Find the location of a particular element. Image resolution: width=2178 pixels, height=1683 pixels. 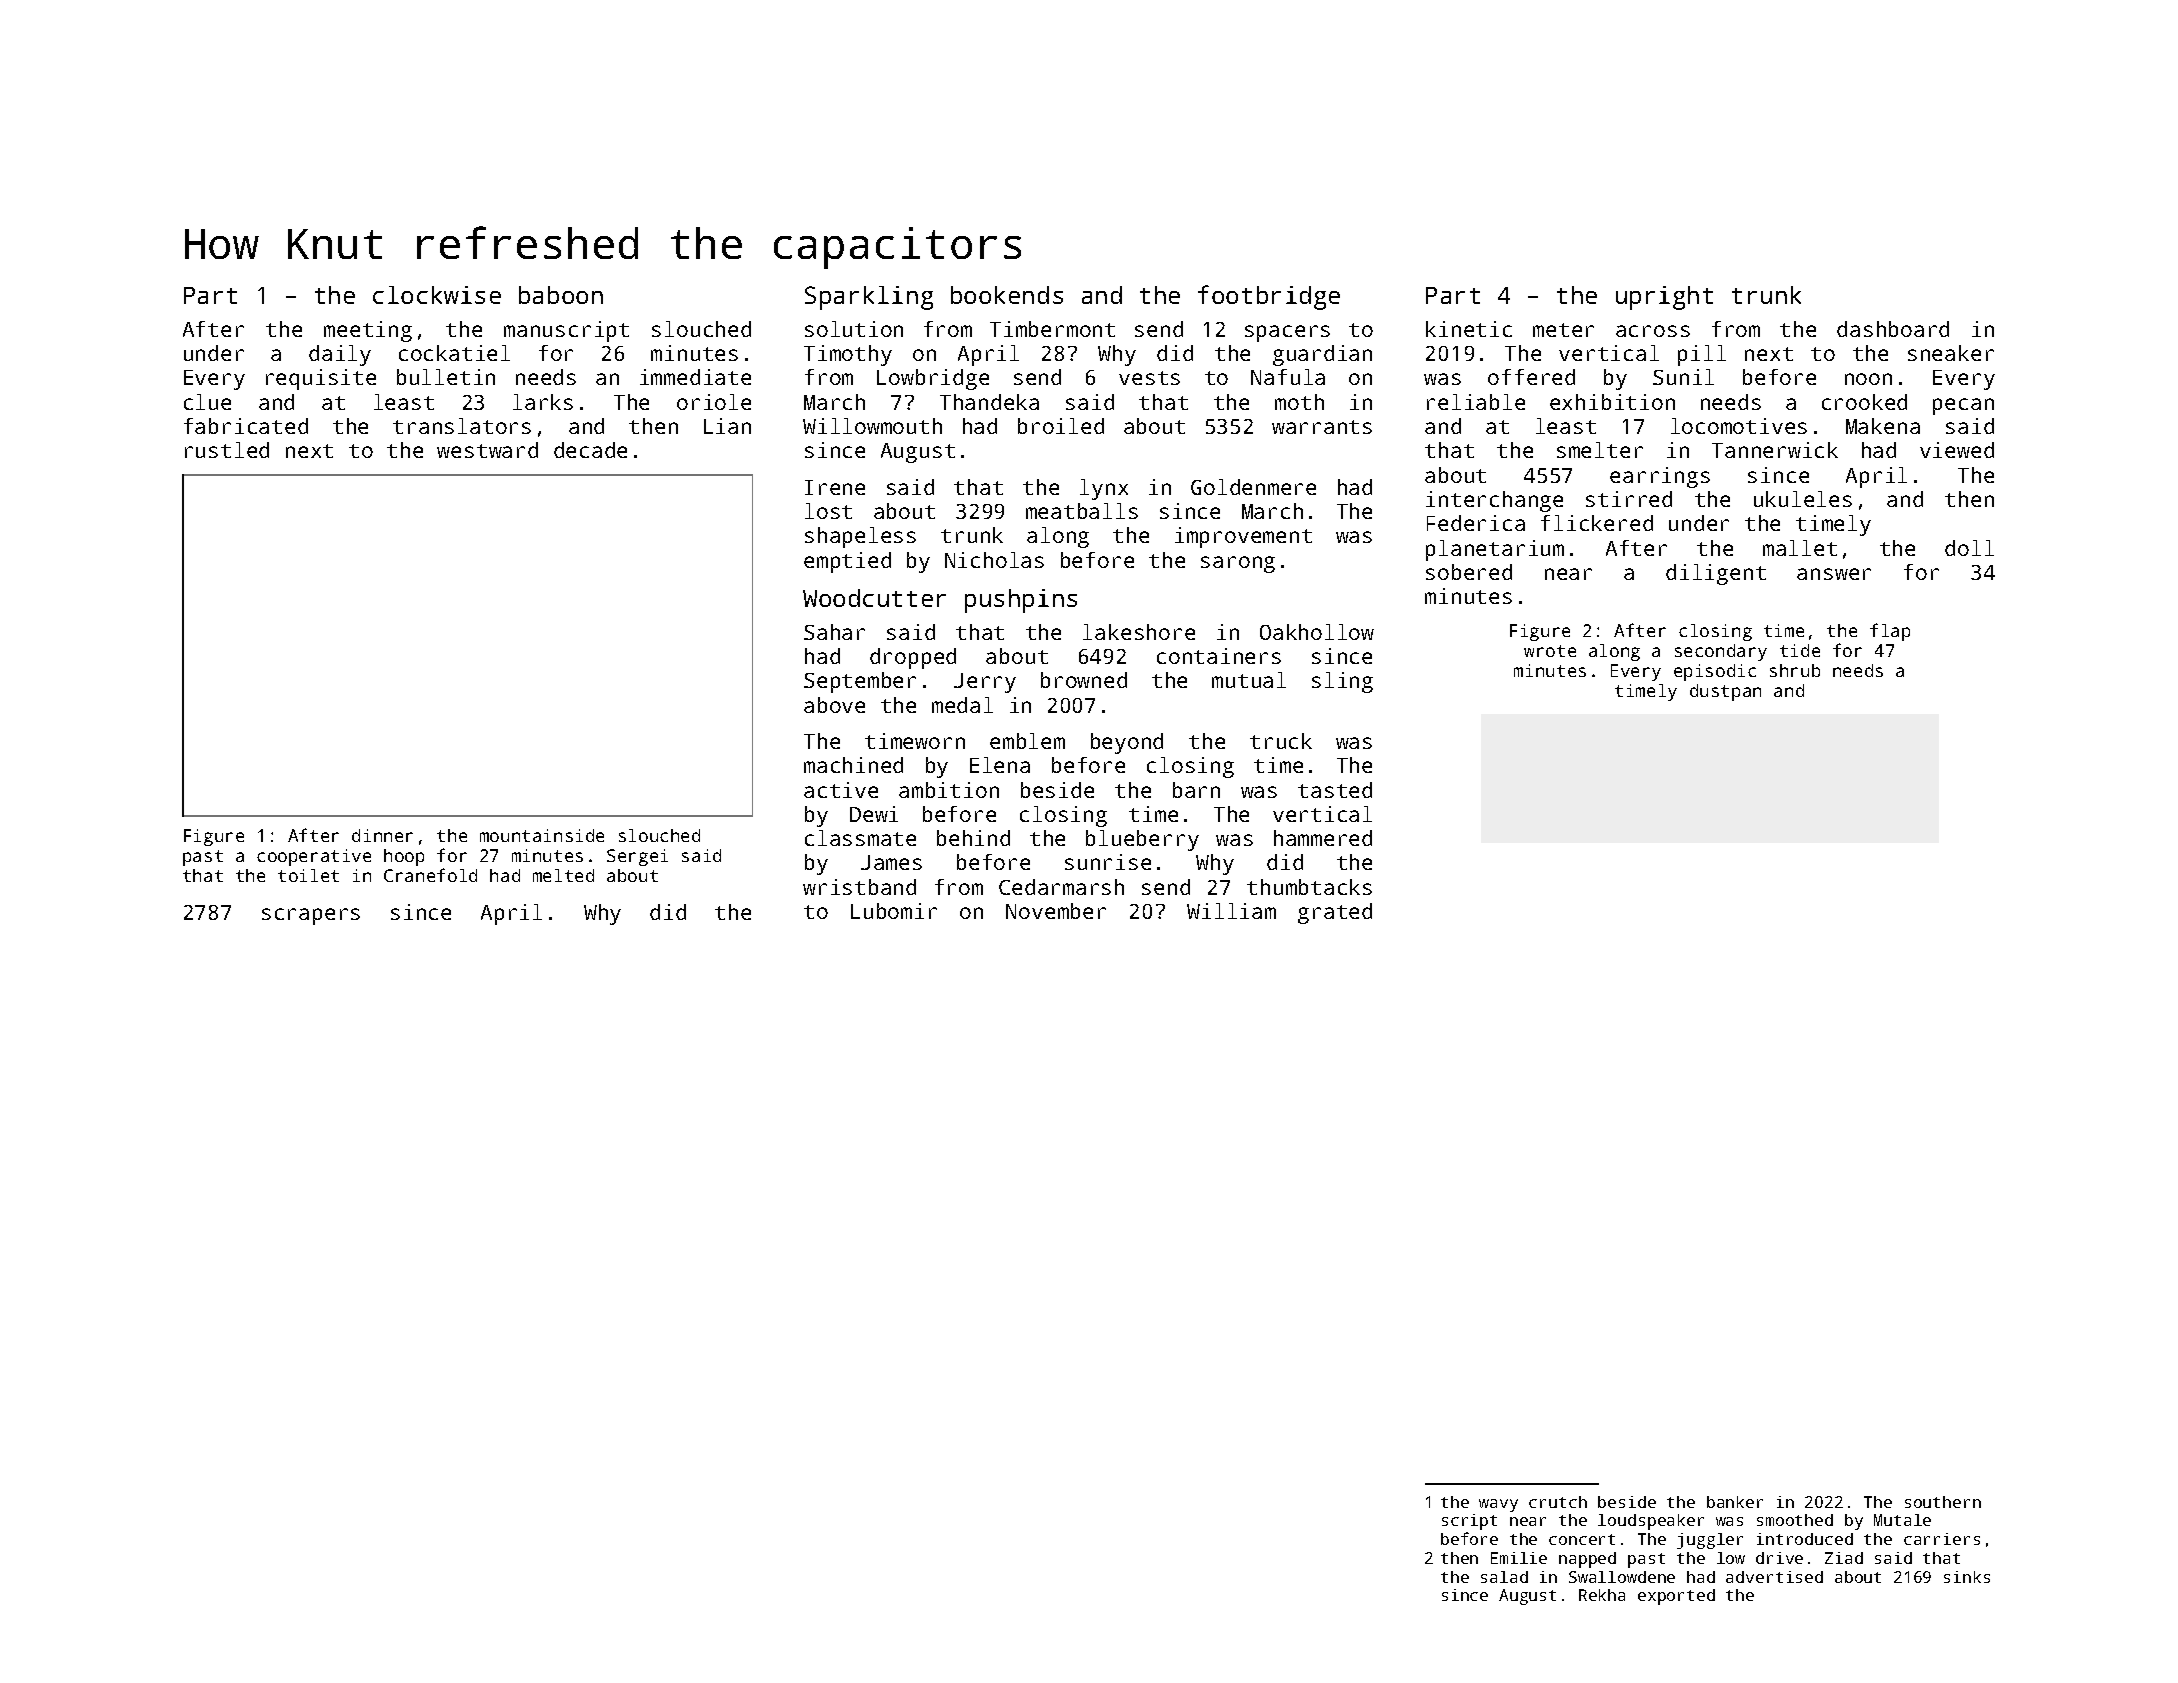

Lubomir is located at coordinates (894, 911).
